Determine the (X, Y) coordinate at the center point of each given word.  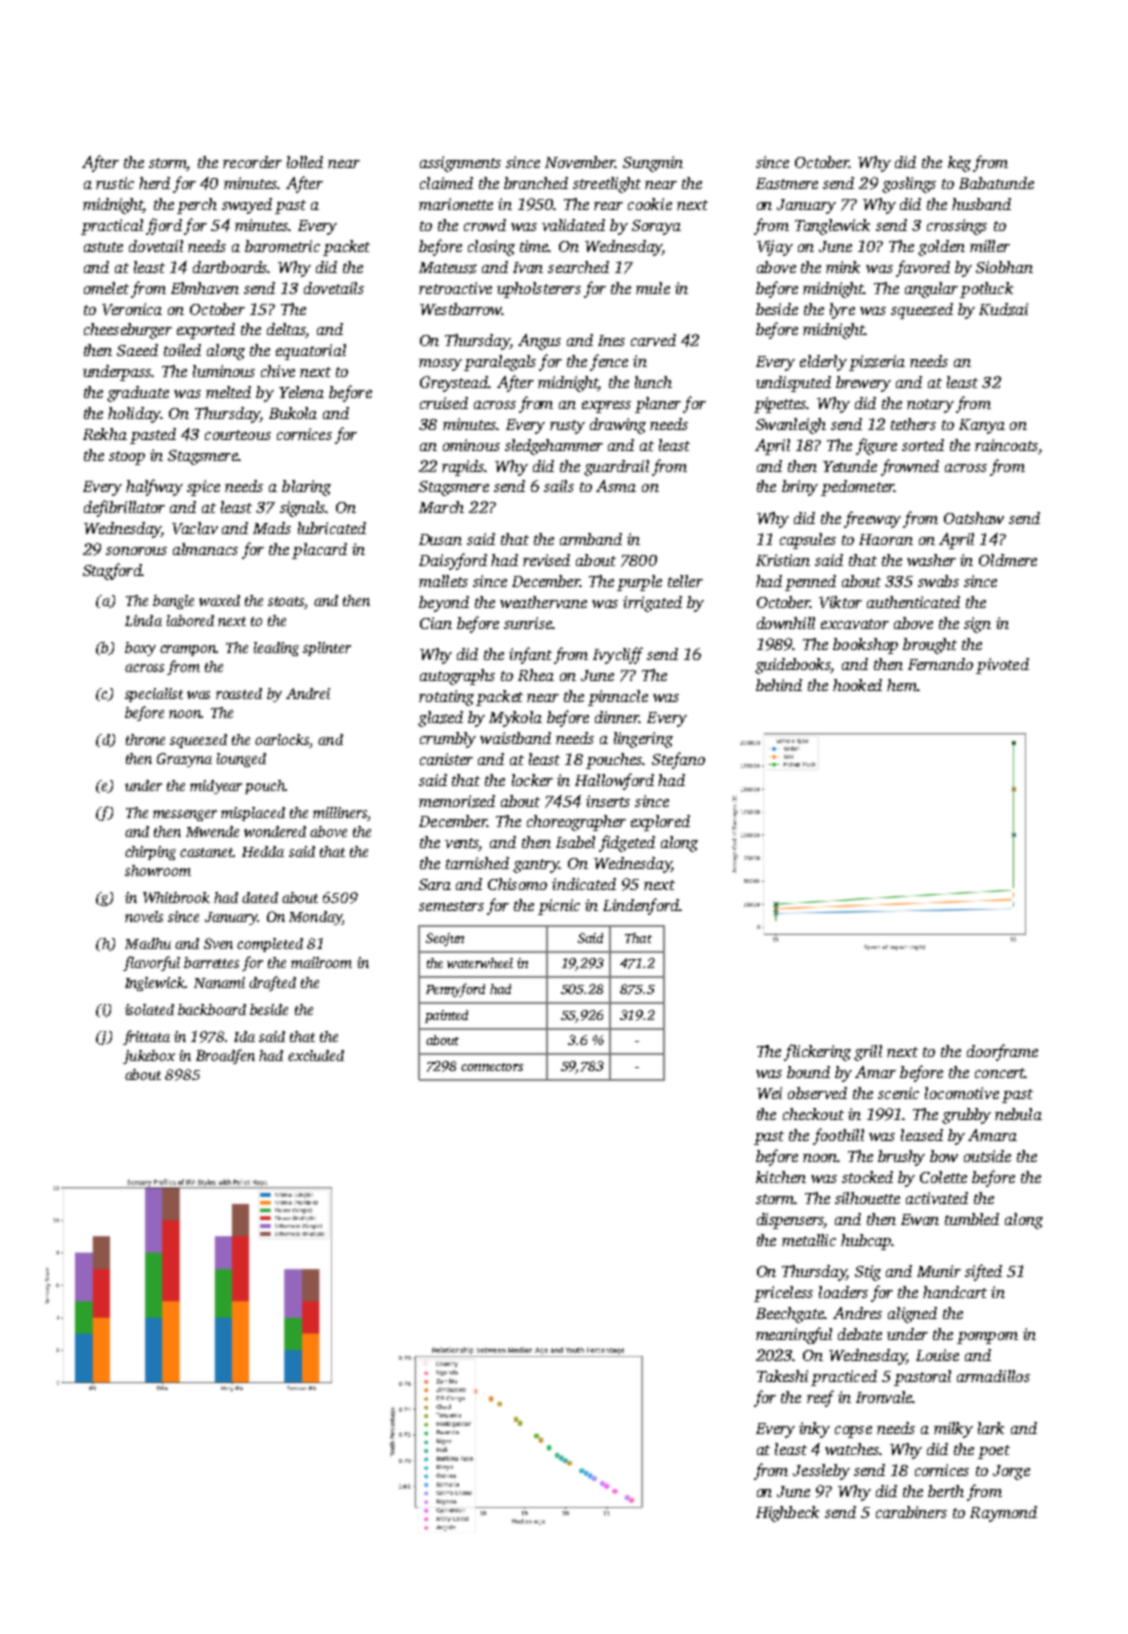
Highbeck (787, 1514)
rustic (115, 183)
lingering (643, 740)
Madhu (148, 943)
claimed (446, 183)
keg (959, 164)
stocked (867, 1177)
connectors (492, 1067)
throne (145, 739)
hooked (857, 685)
